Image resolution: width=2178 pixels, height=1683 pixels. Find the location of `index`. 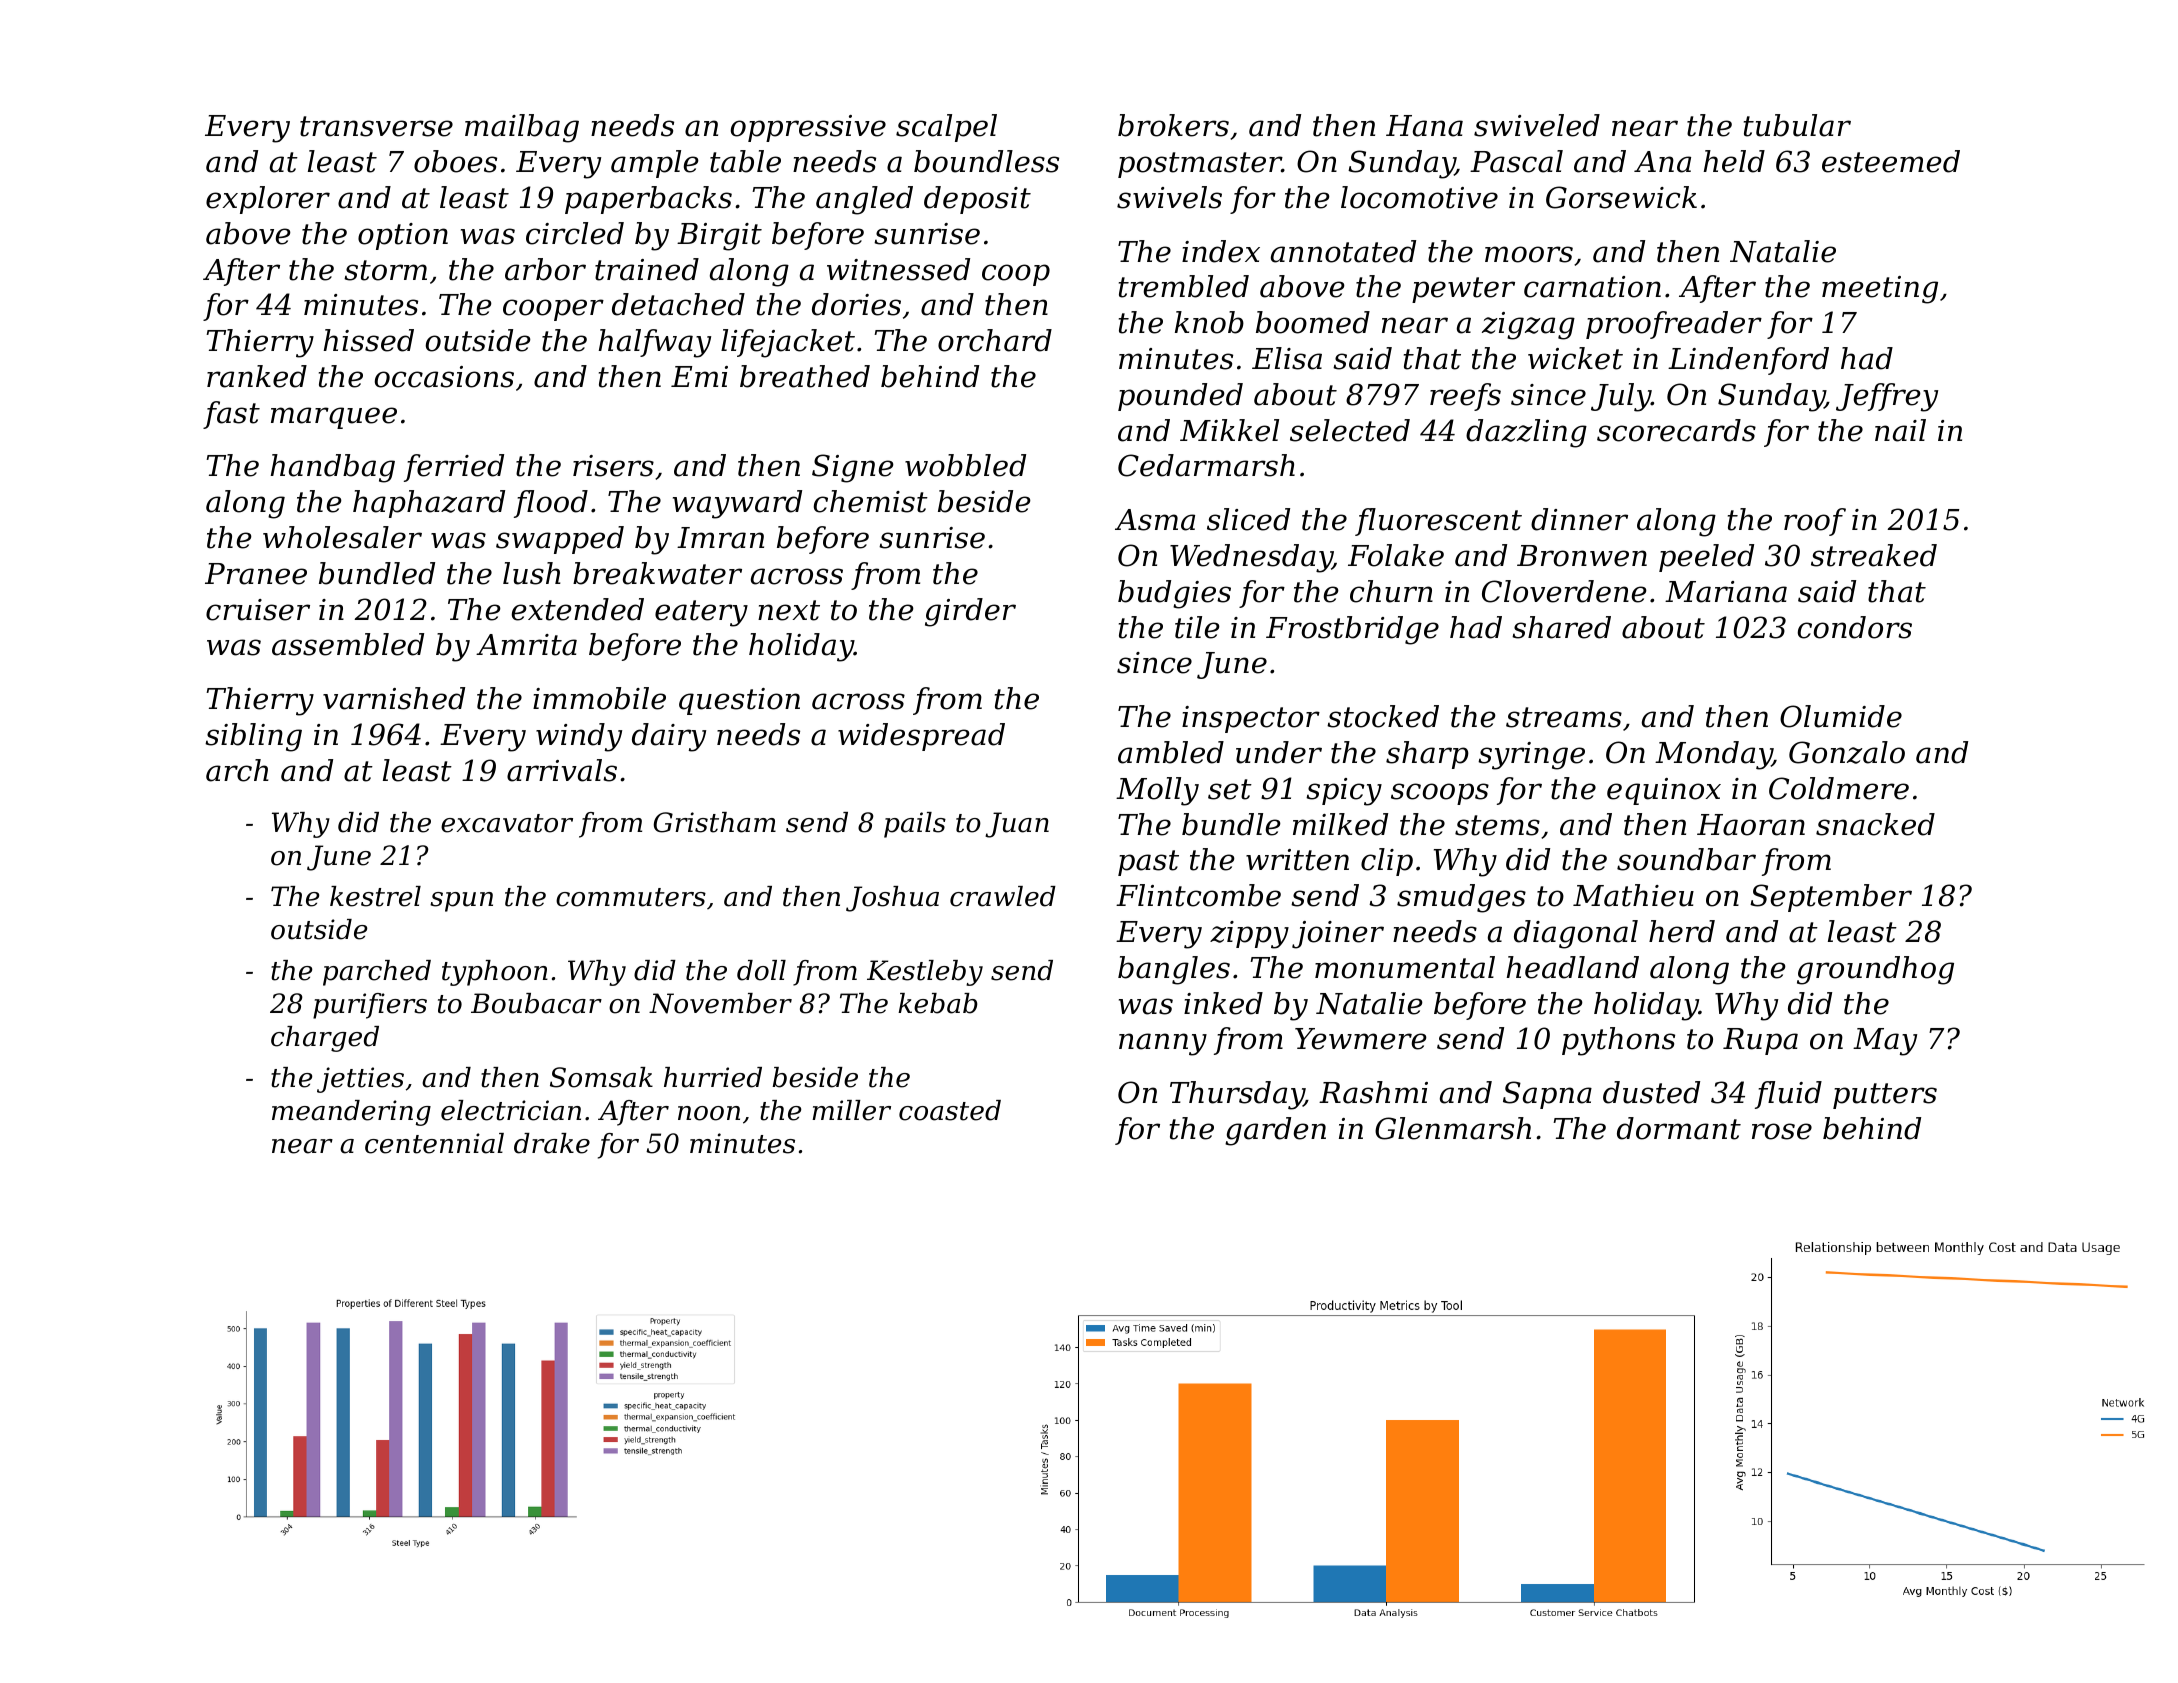

index is located at coordinates (1221, 251).
